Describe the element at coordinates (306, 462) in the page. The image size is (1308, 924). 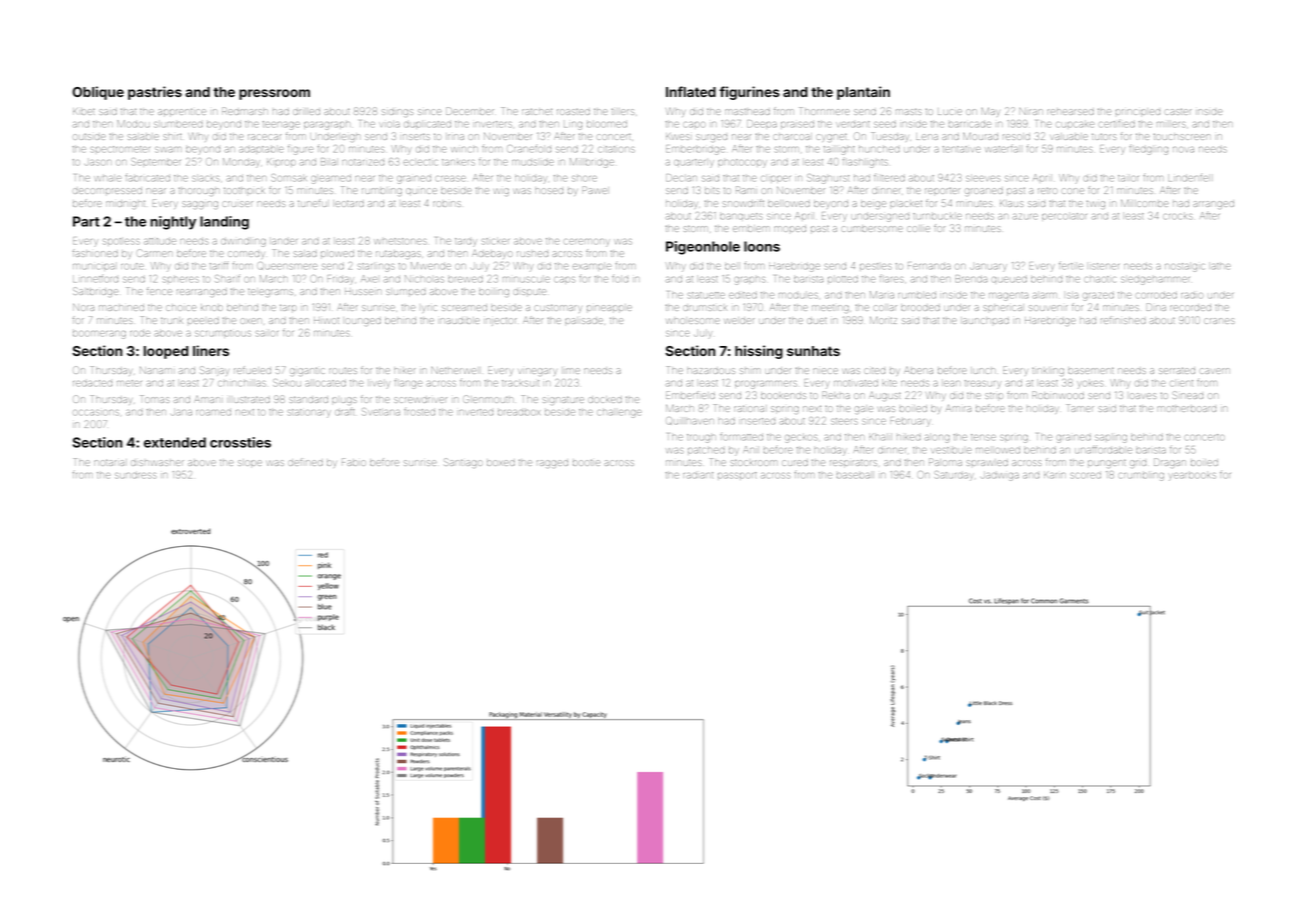
I see `defined` at that location.
